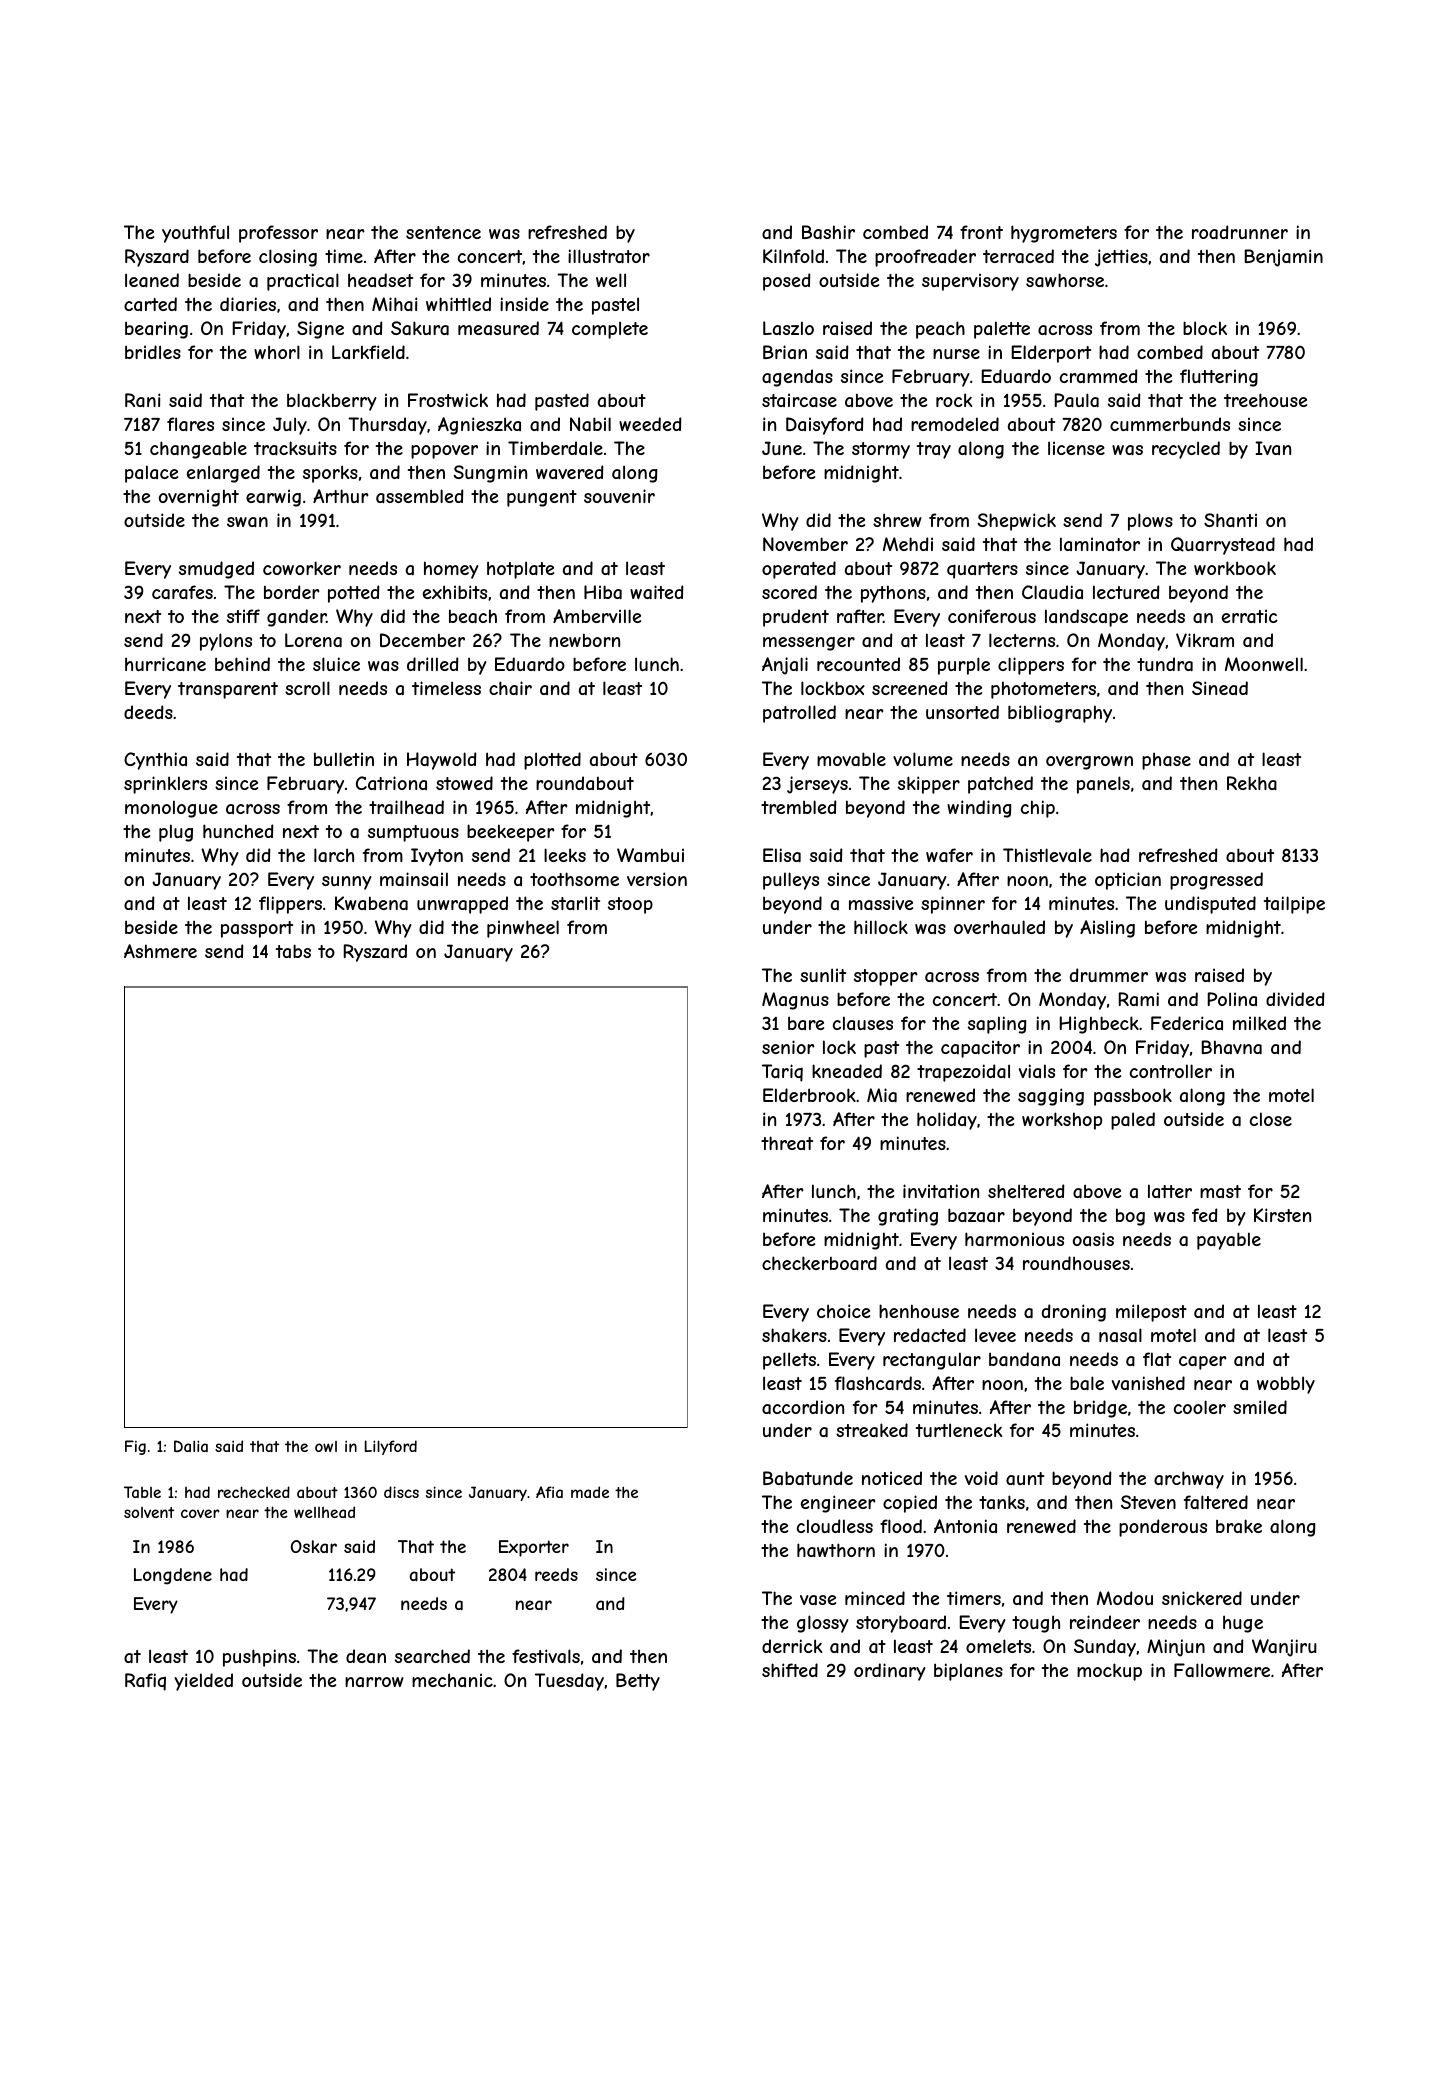  I want to click on made, so click(590, 1492).
